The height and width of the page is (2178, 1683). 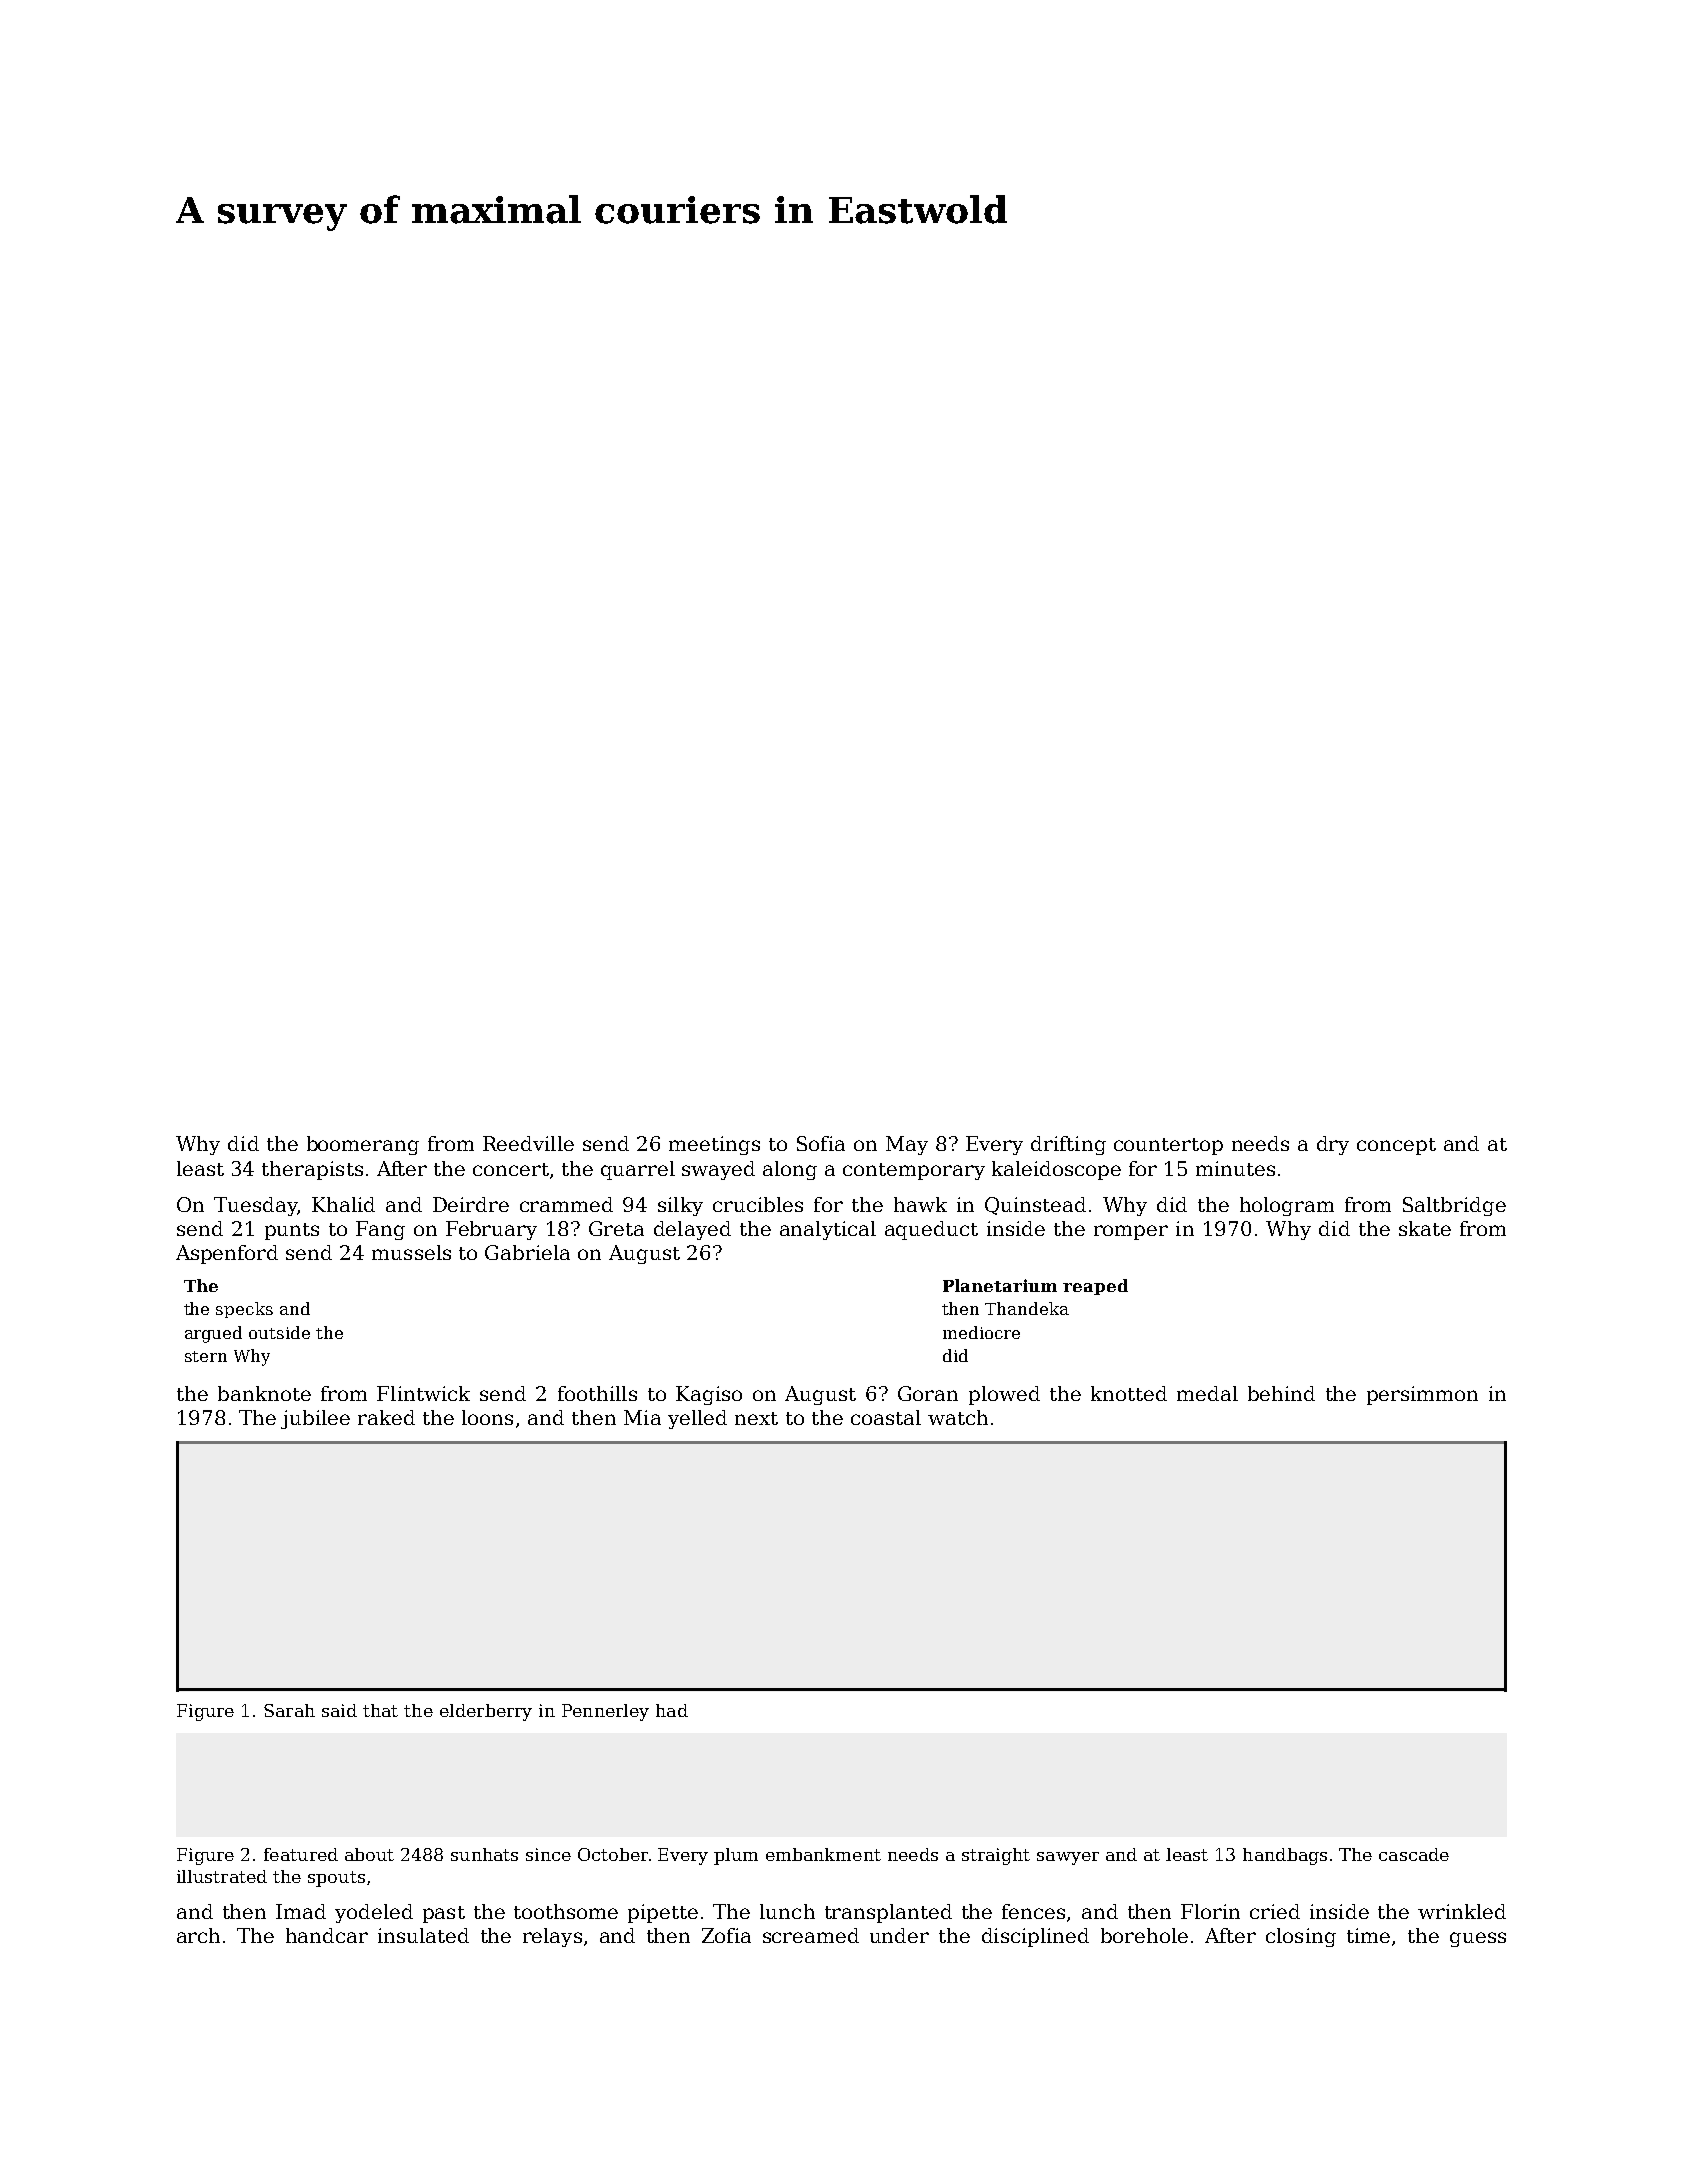 I want to click on concept, so click(x=1396, y=1146).
